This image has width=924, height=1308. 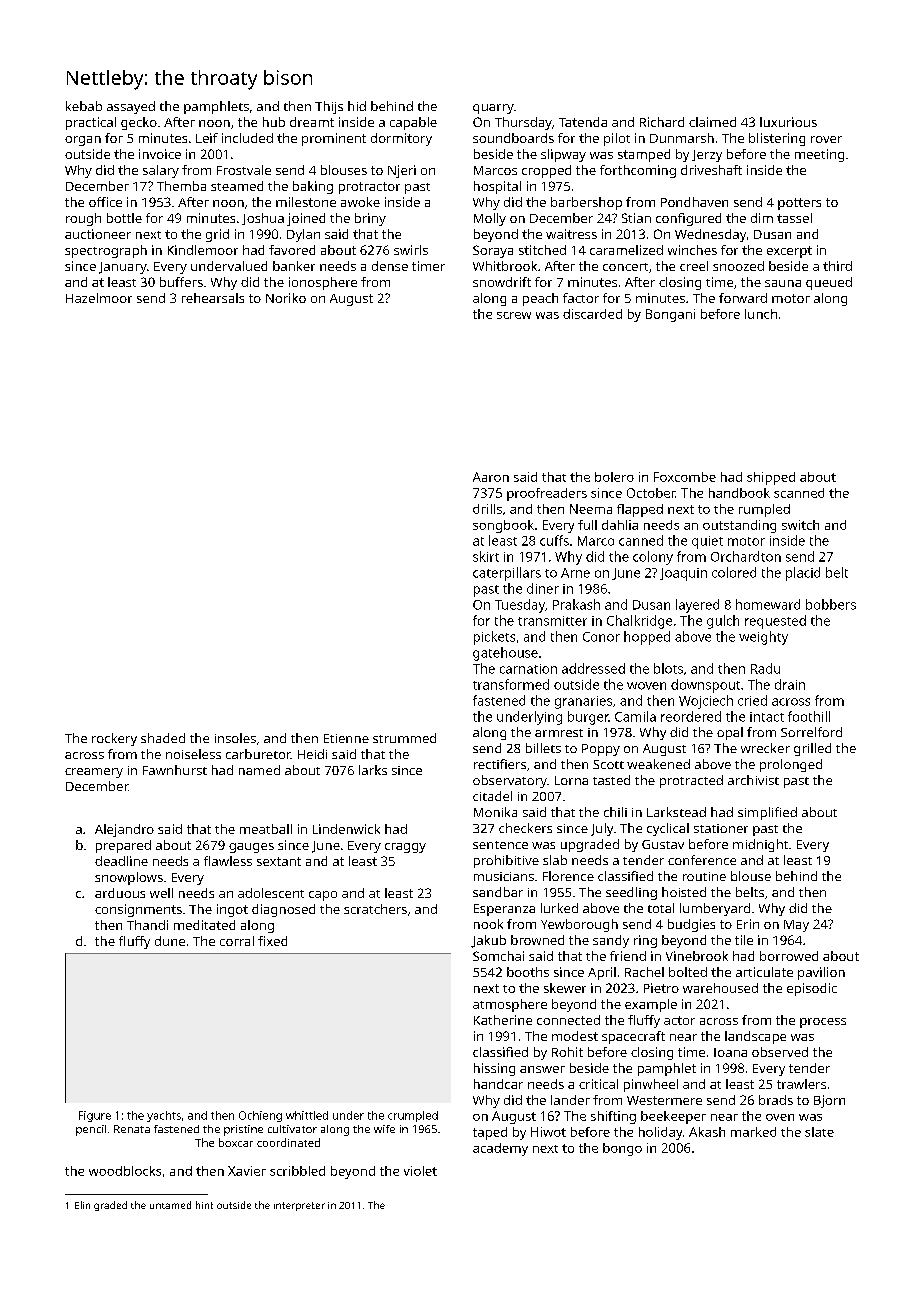 I want to click on Tuesday, so click(x=520, y=606).
